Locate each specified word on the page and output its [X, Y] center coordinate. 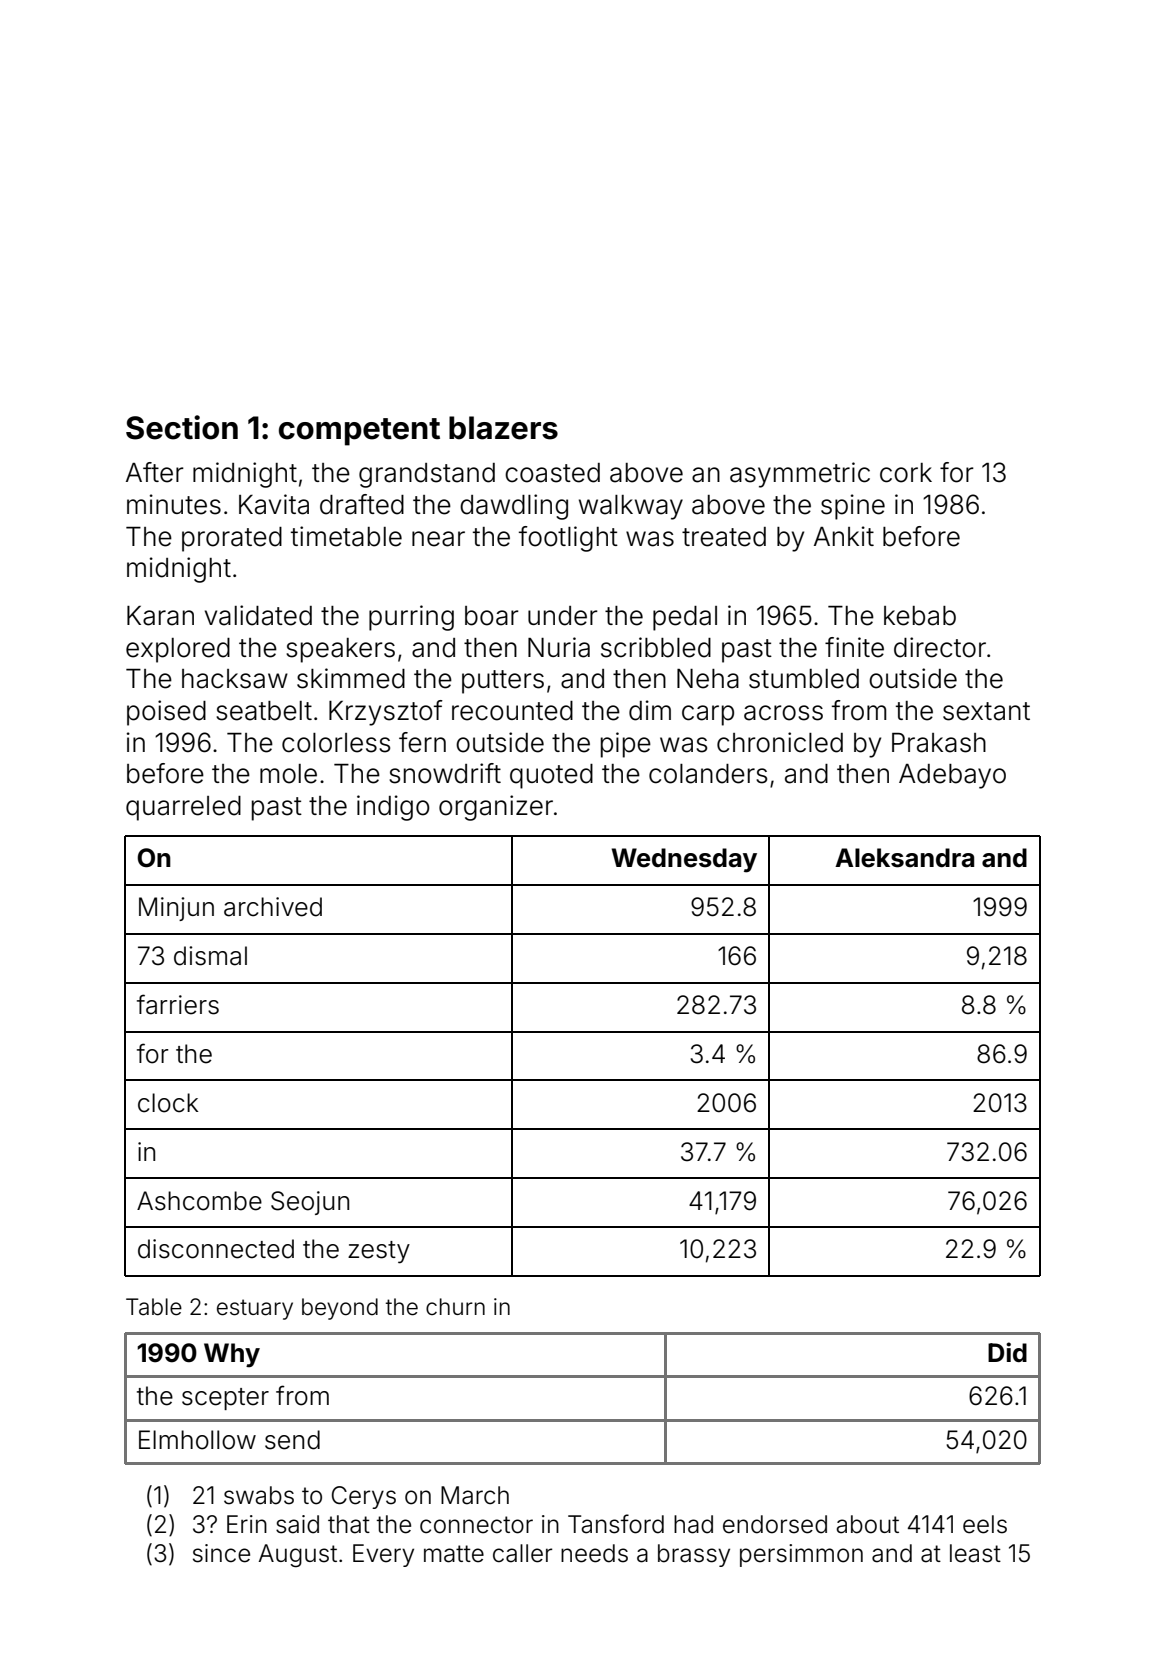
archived [273, 907]
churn [455, 1306]
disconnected [216, 1249]
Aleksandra [904, 858]
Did [1007, 1352]
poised [166, 713]
